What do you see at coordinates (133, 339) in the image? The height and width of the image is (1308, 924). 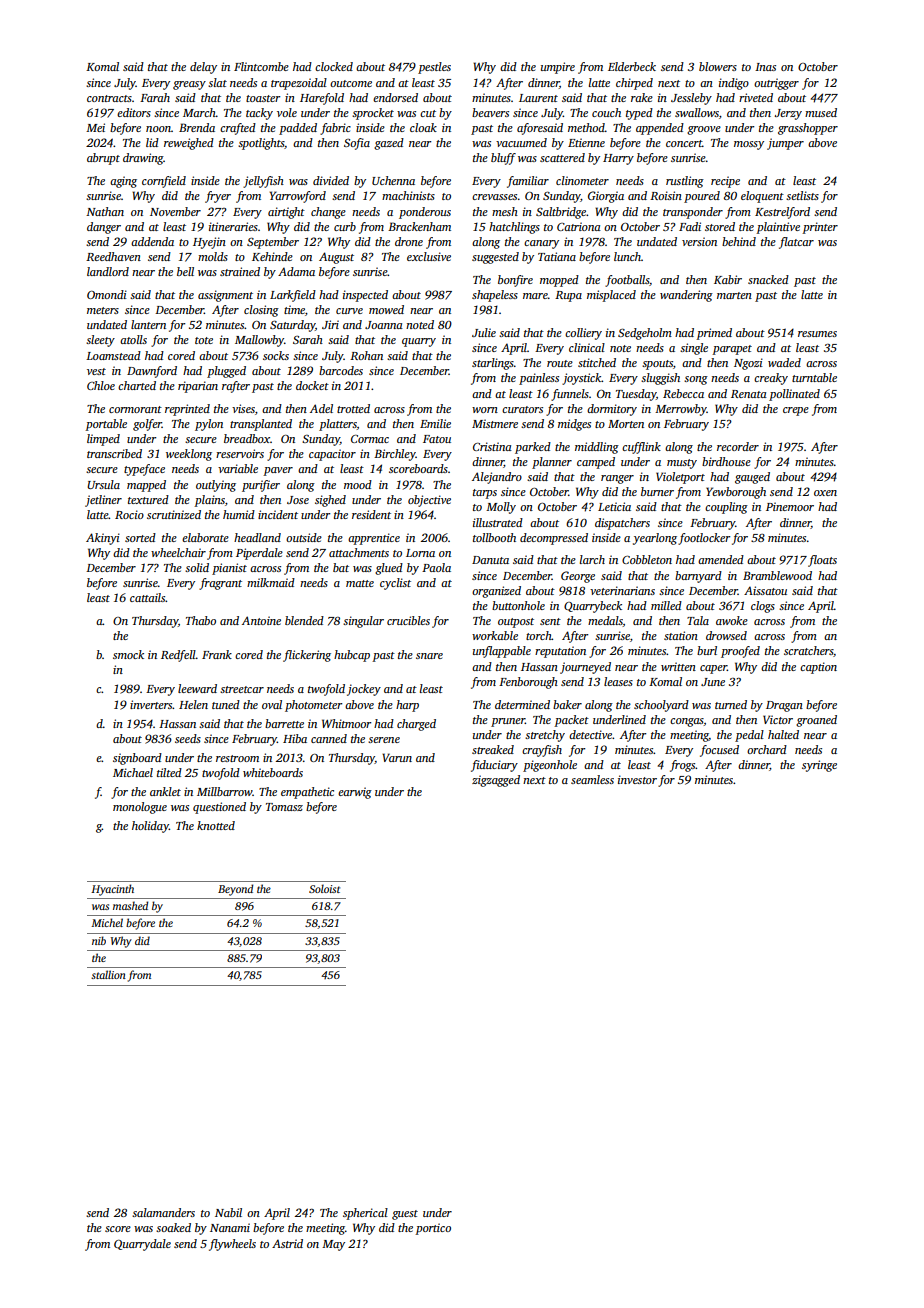 I see `atolls` at bounding box center [133, 339].
